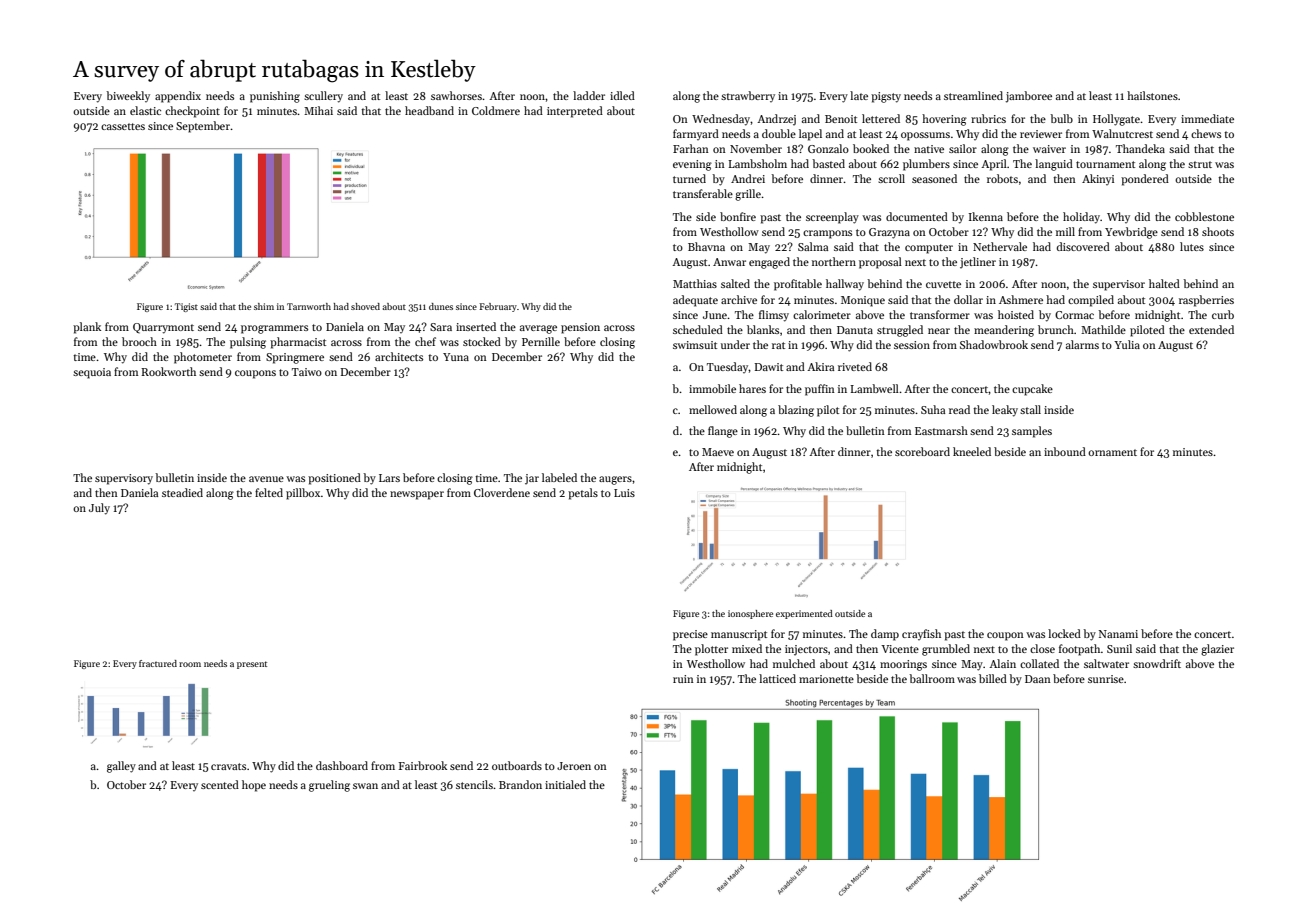  Describe the element at coordinates (1098, 179) in the screenshot. I see `Akinyi` at that location.
